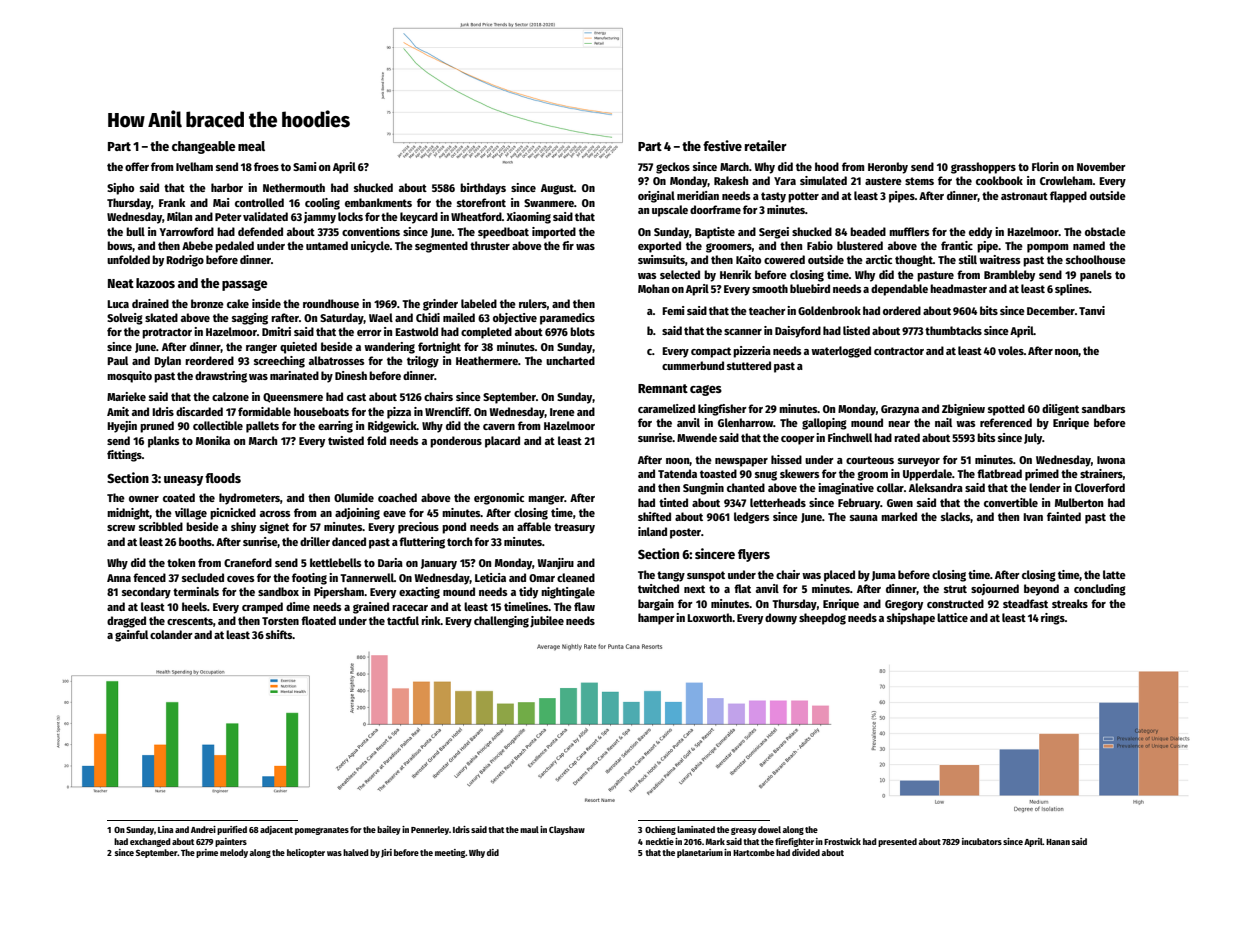 The width and height of the page is (1233, 952). Describe the element at coordinates (306, 853) in the page. I see `helicopter` at that location.
